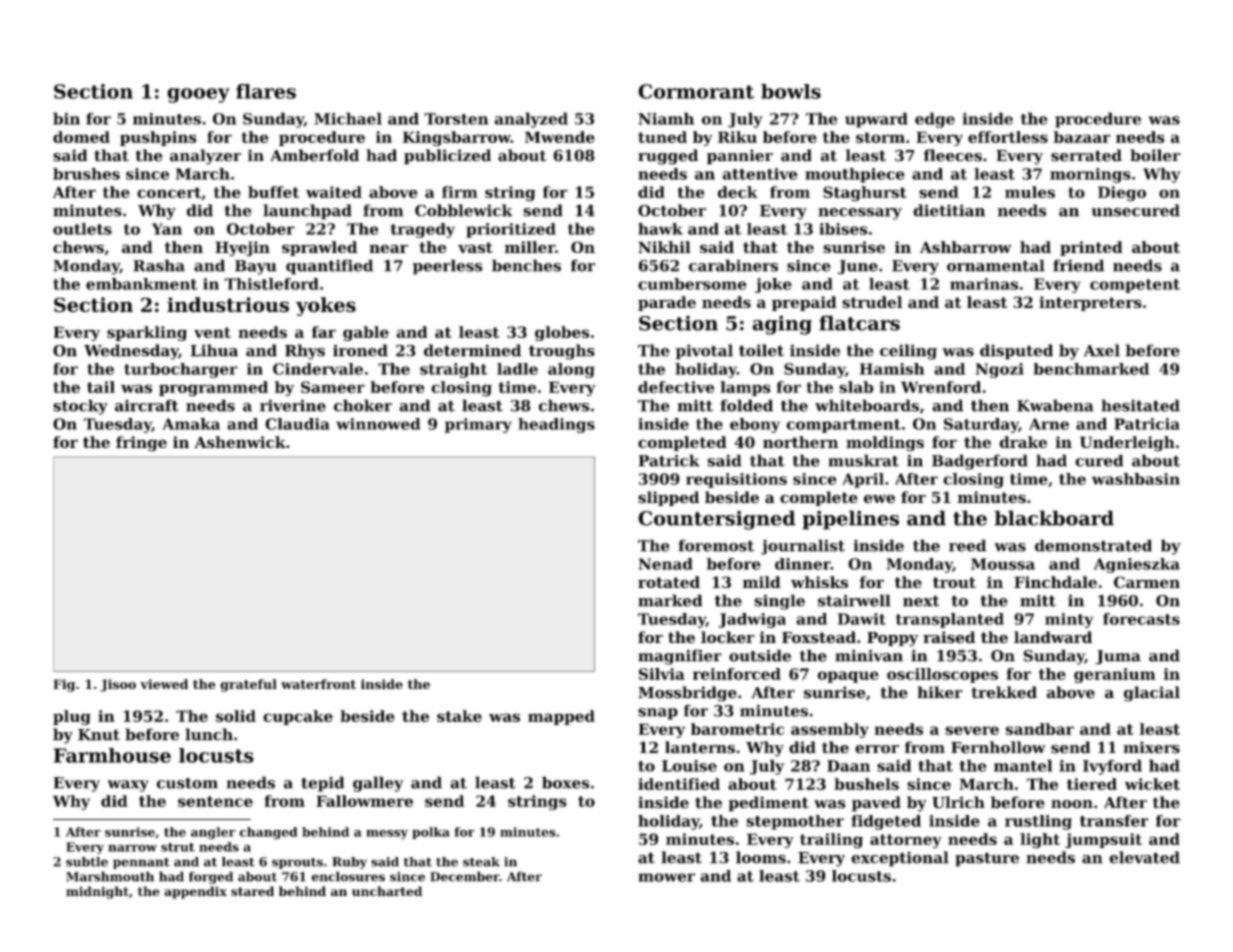 This screenshot has width=1233, height=952. I want to click on Axel, so click(1102, 350).
